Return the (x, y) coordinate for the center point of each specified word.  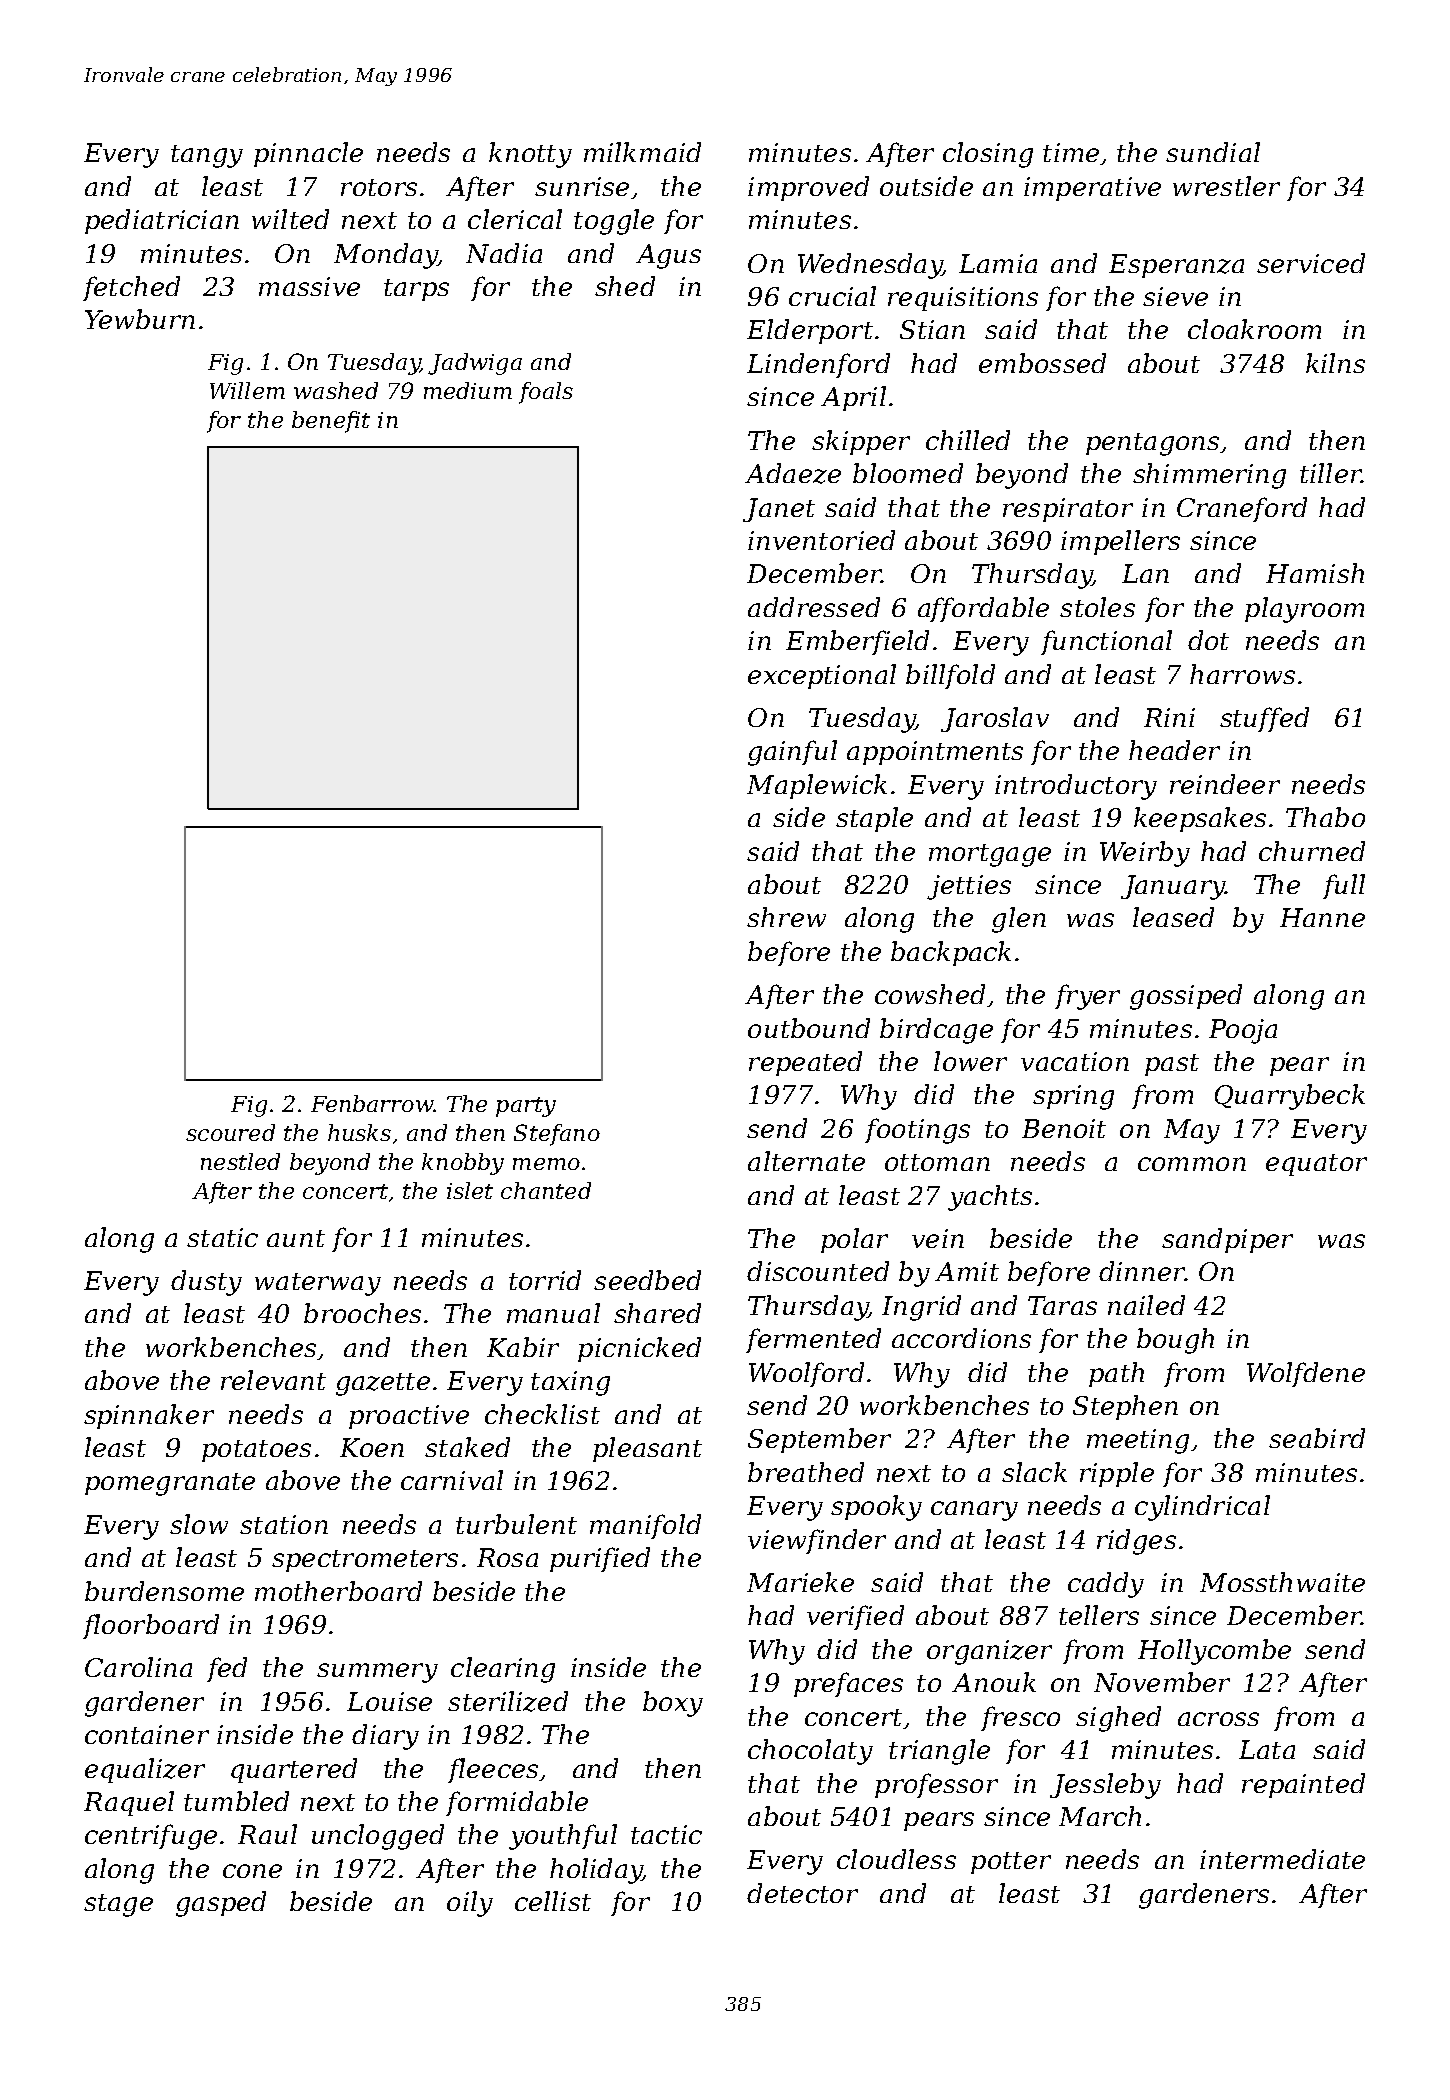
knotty (530, 155)
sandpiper (1227, 1240)
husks (359, 1132)
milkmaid (642, 152)
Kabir (523, 1347)
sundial (1213, 152)
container (147, 1734)
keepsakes (1200, 819)
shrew (786, 917)
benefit (331, 422)
